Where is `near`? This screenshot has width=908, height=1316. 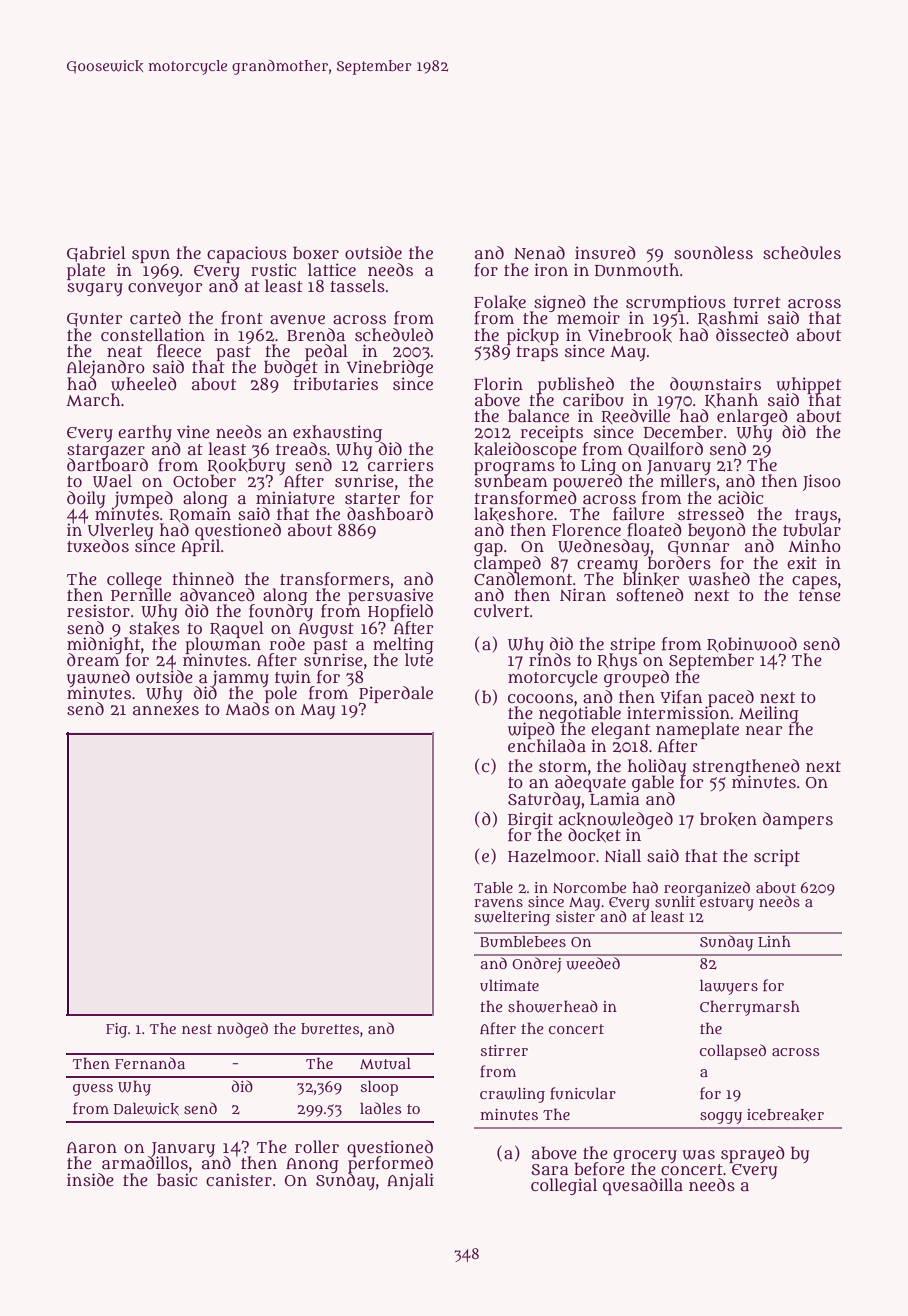 near is located at coordinates (764, 731).
